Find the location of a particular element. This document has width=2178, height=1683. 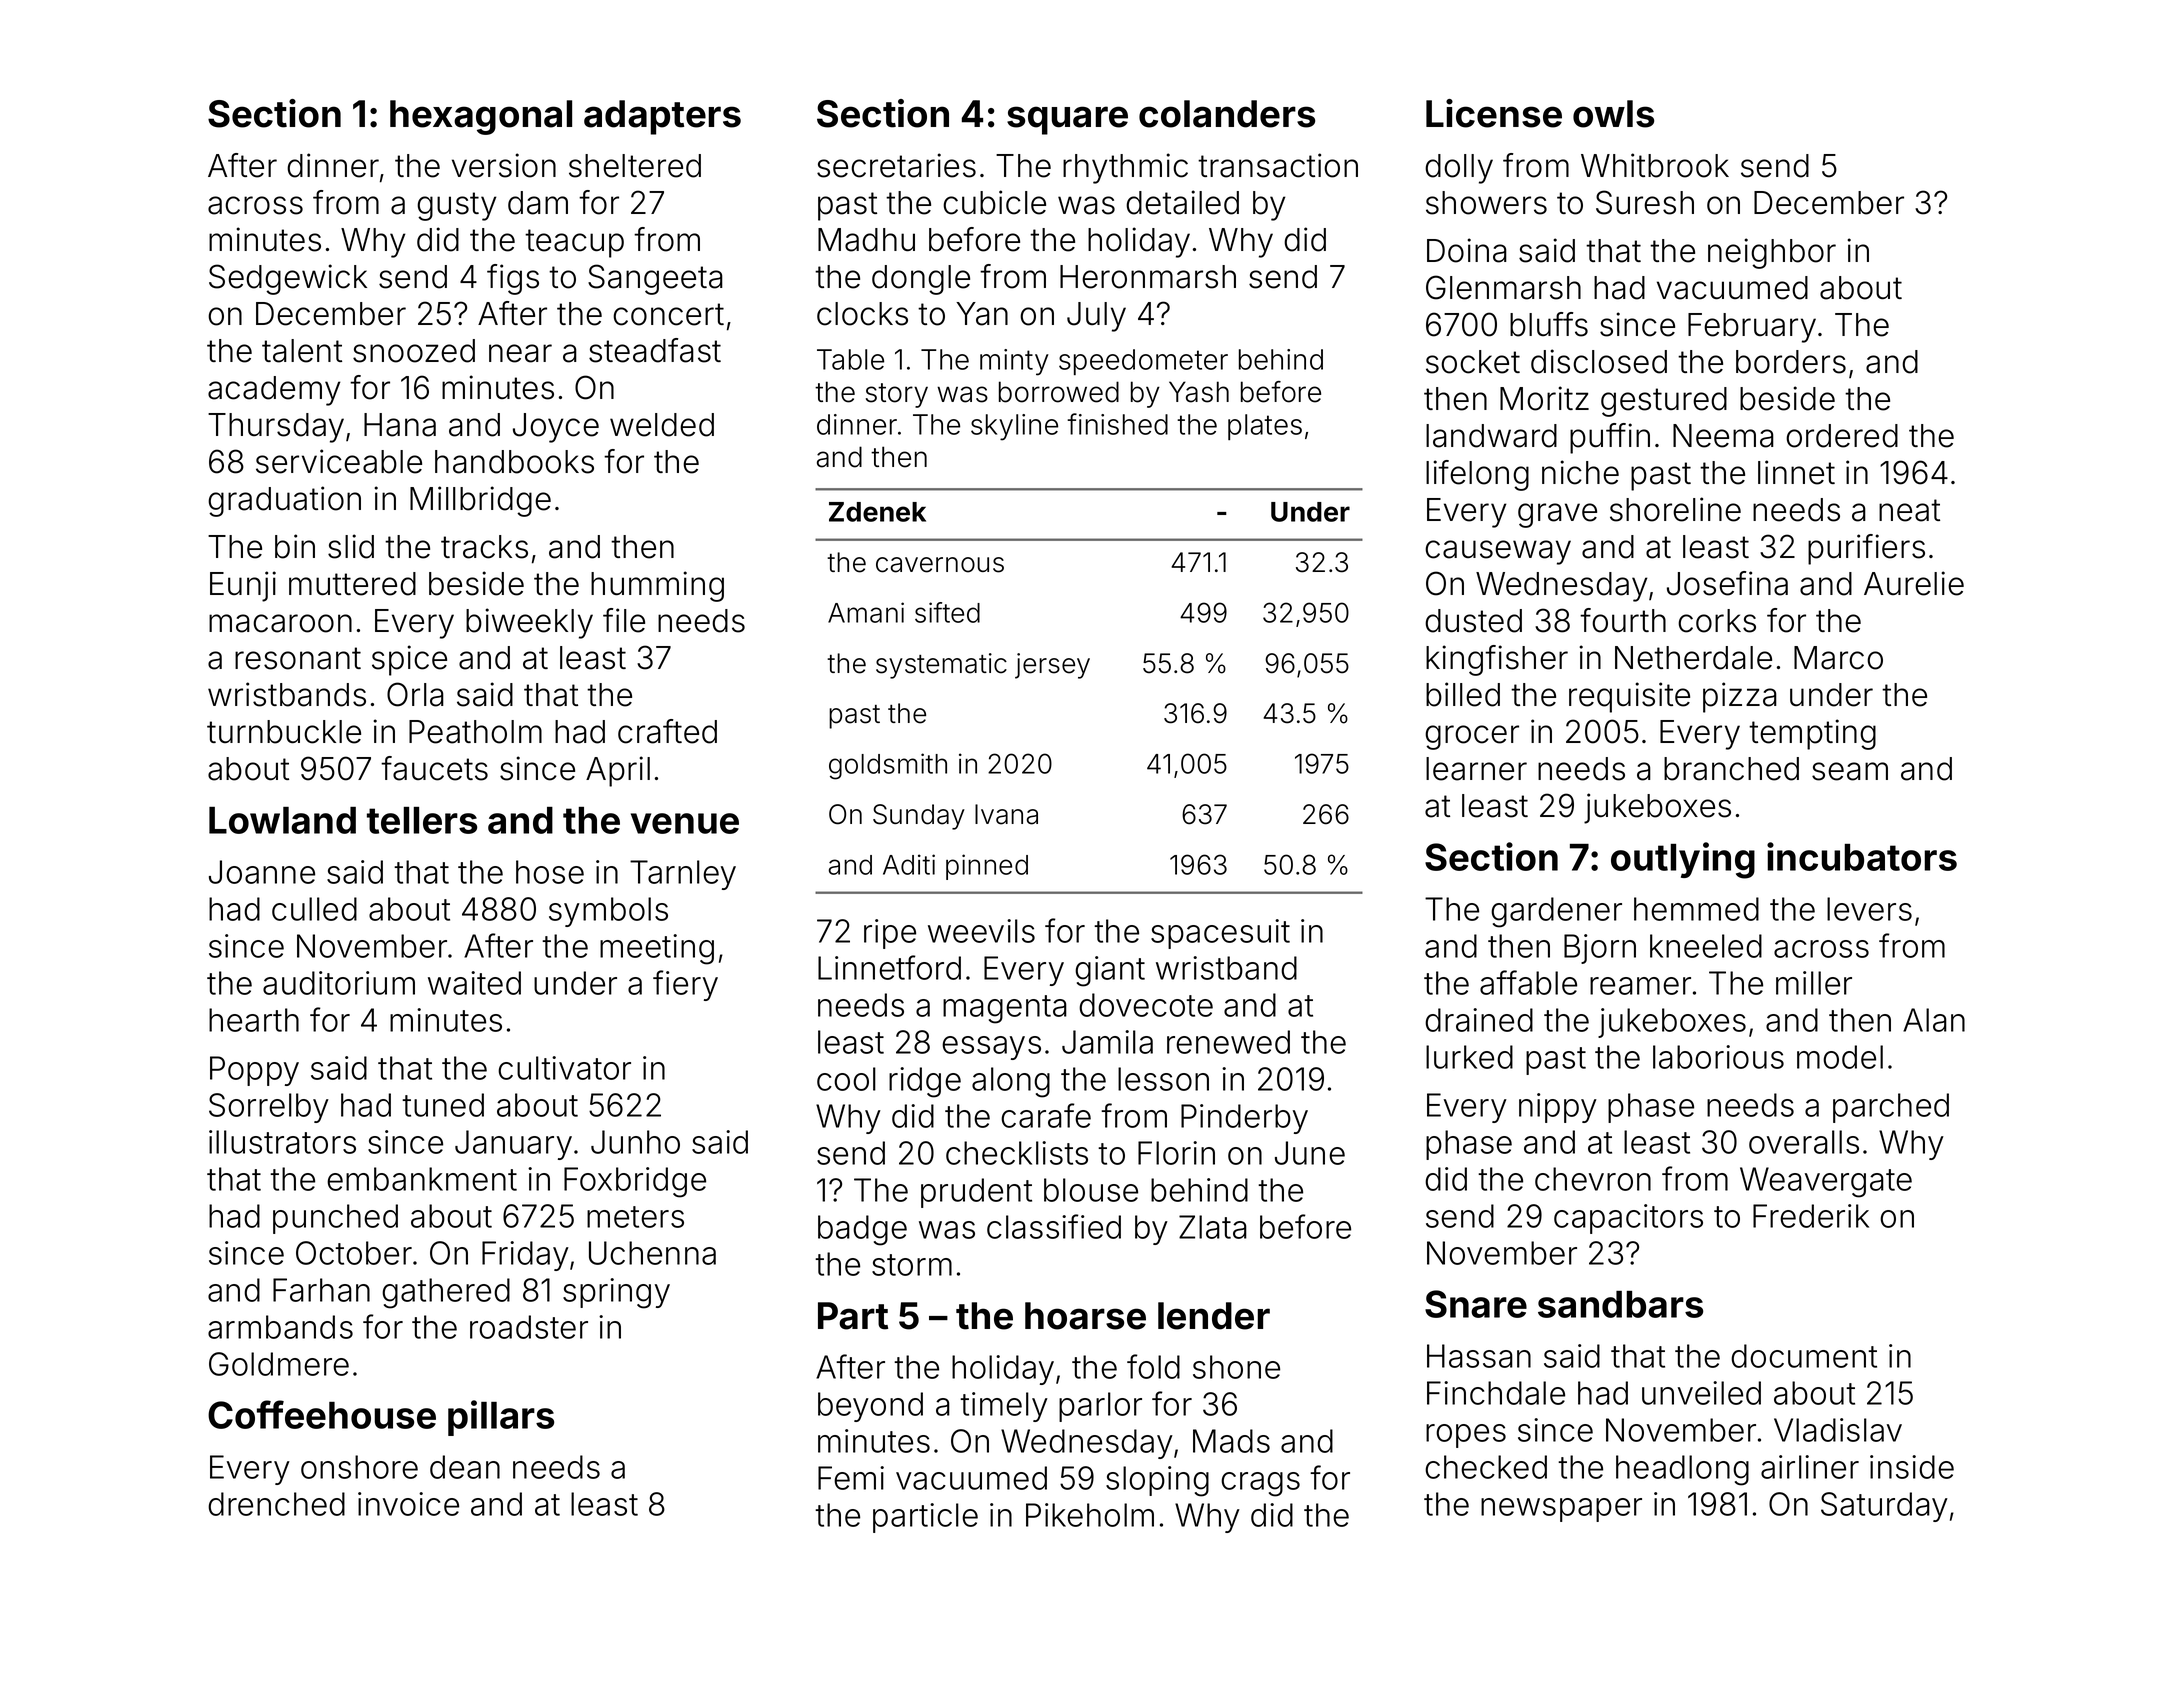

serviceable is located at coordinates (339, 461).
